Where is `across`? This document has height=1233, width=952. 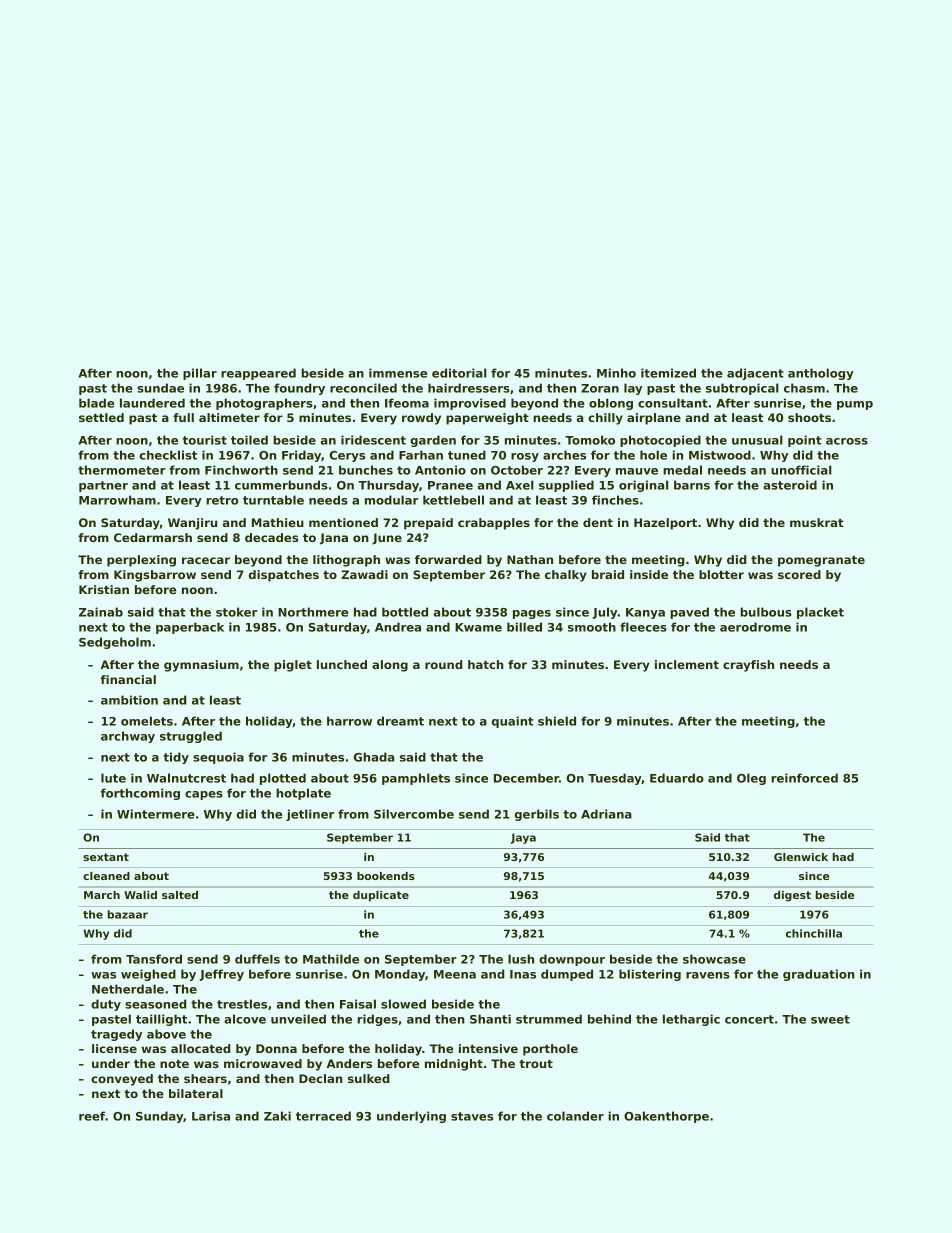
across is located at coordinates (847, 441).
